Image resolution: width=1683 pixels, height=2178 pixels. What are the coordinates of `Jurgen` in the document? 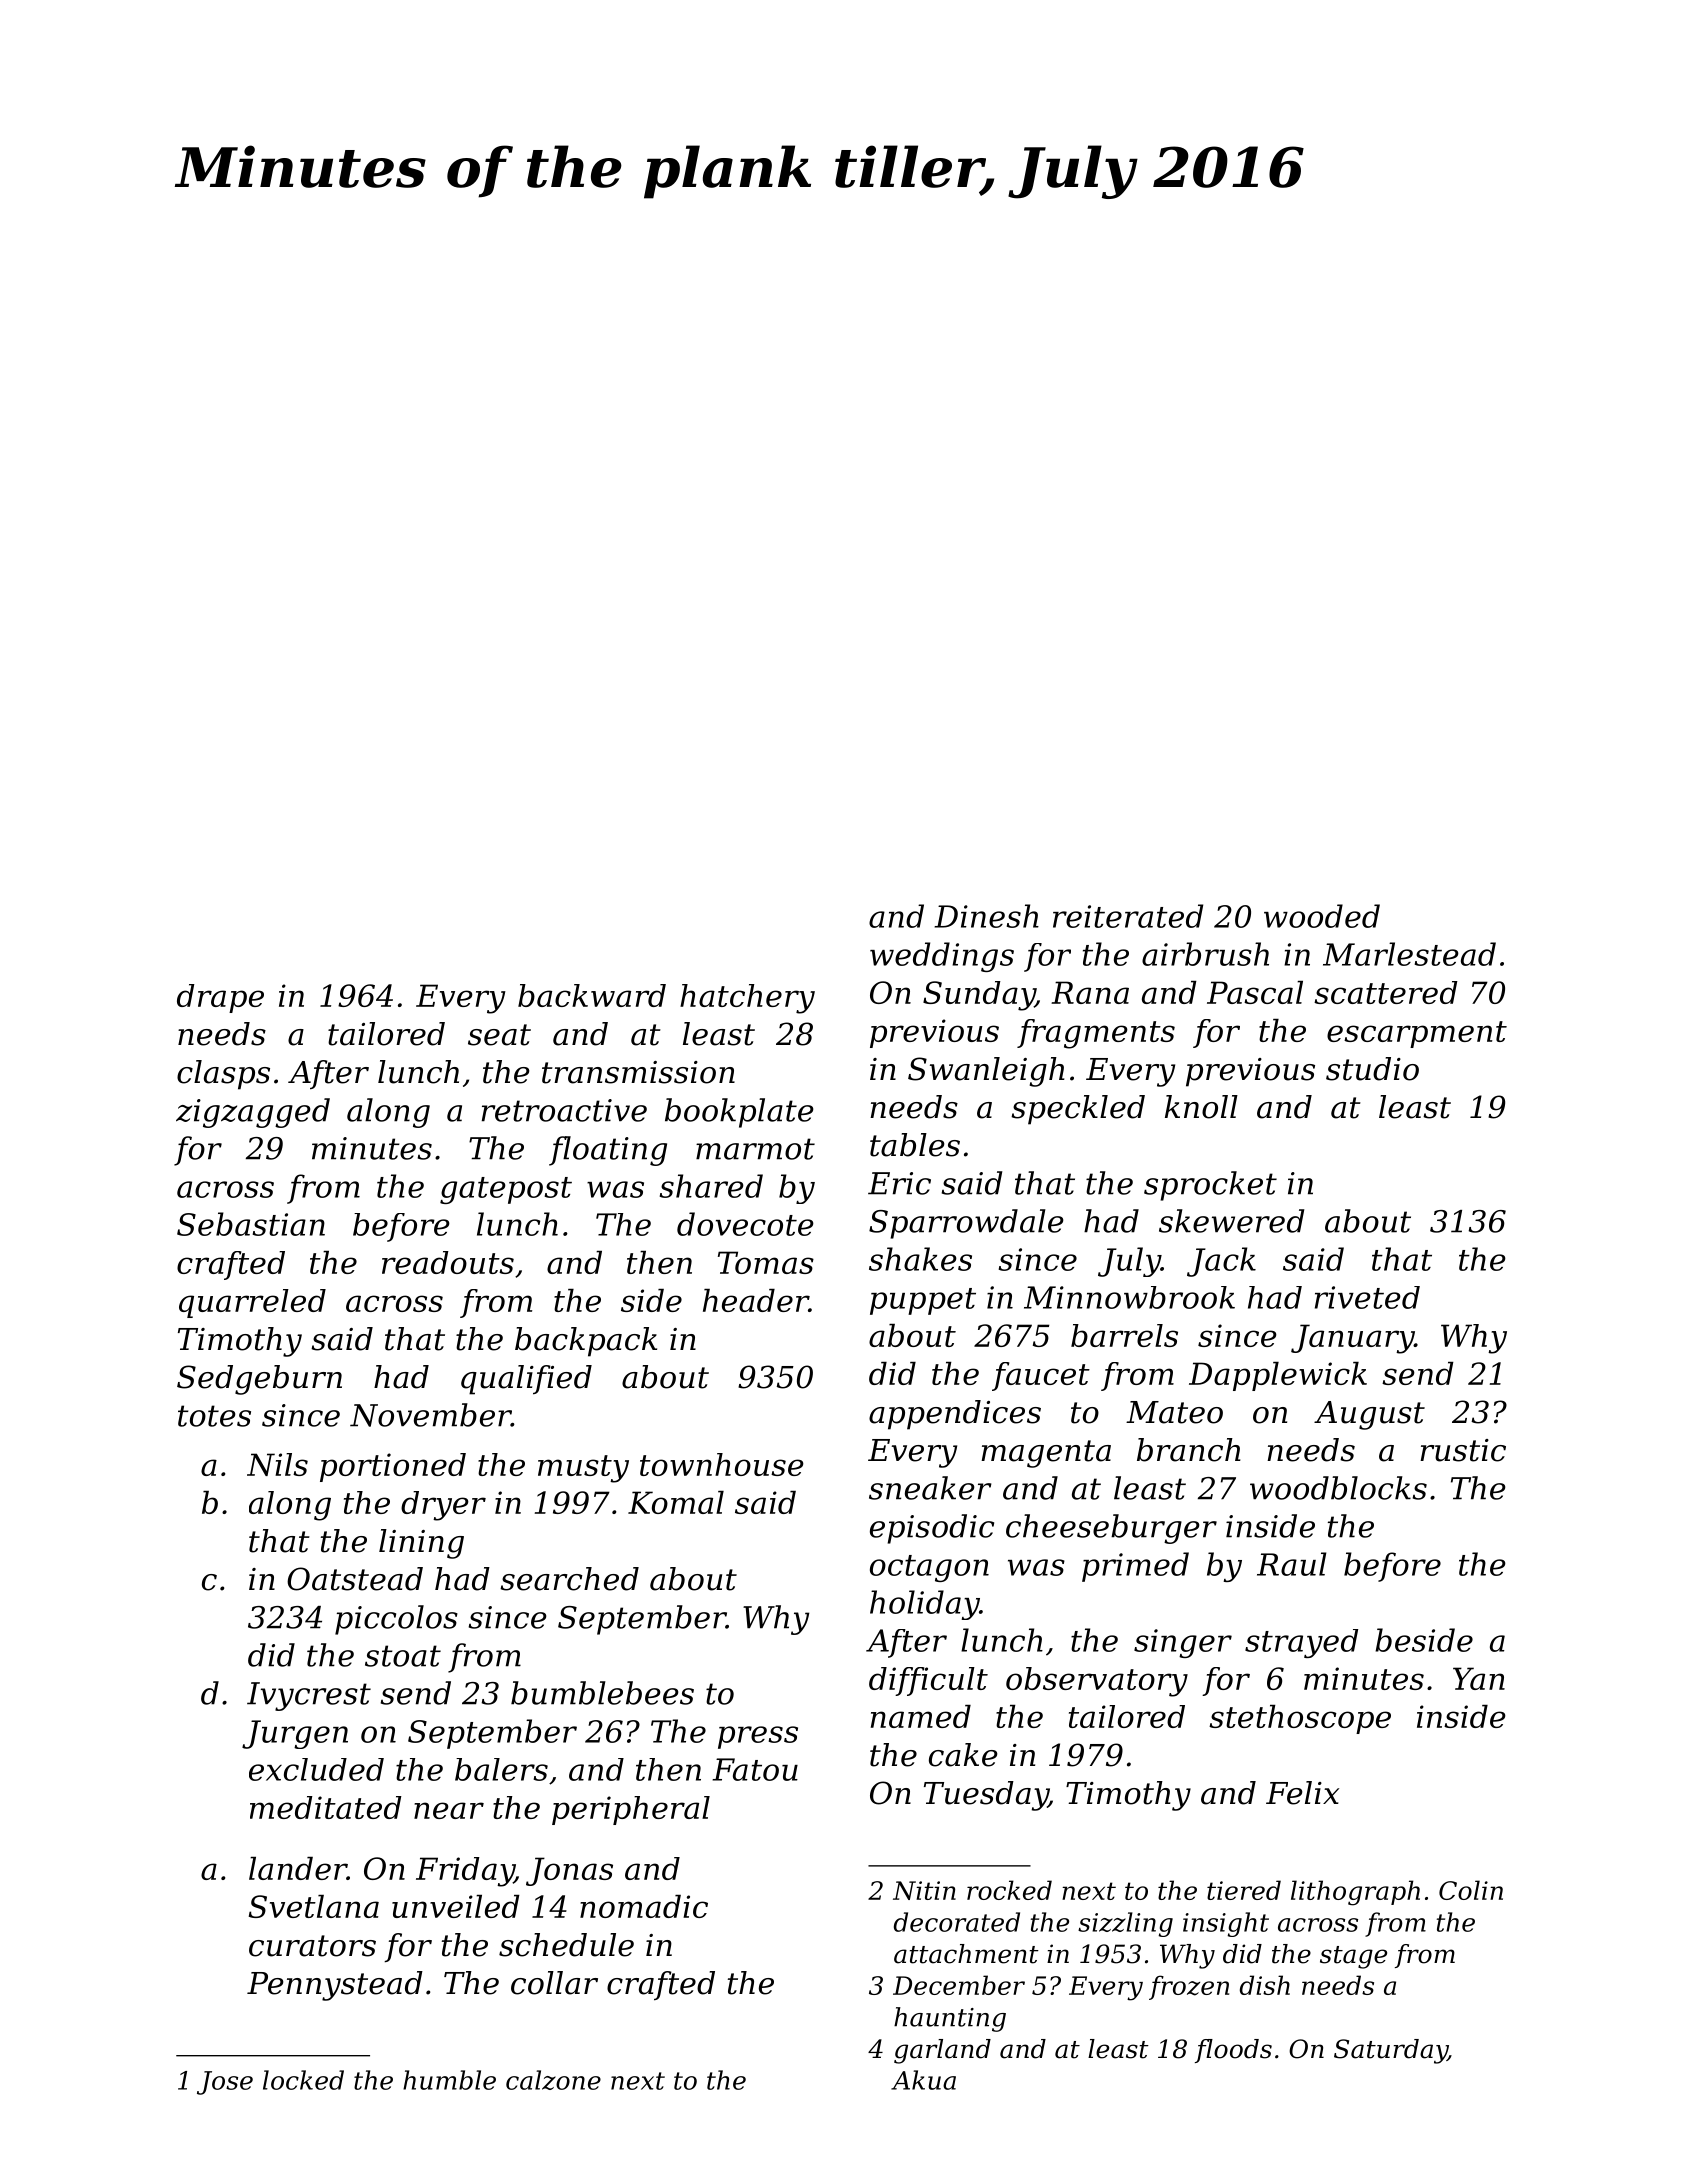 It's located at (295, 1734).
